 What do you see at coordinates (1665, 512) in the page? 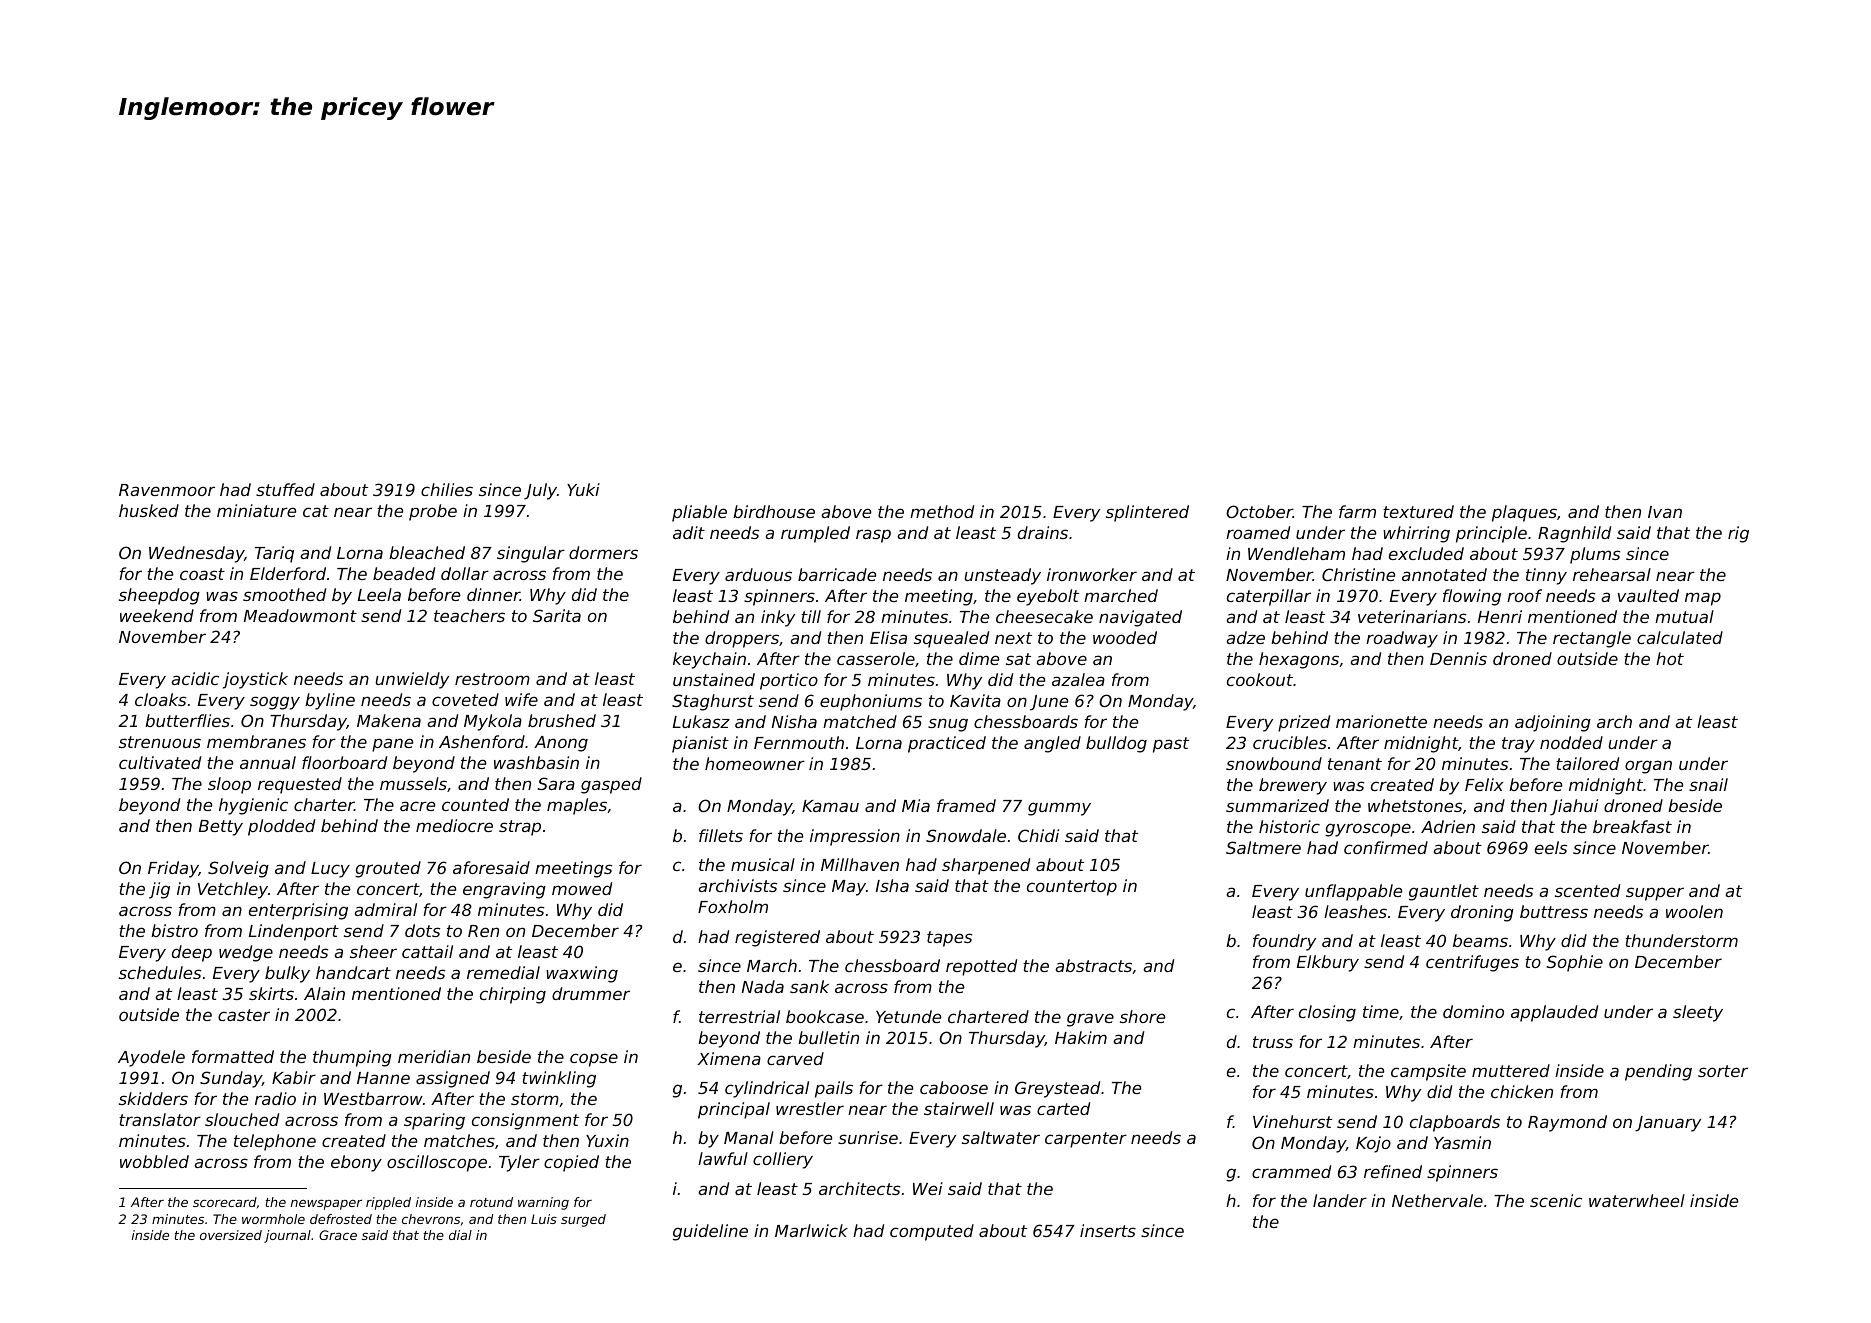
I see `Ivan` at bounding box center [1665, 512].
